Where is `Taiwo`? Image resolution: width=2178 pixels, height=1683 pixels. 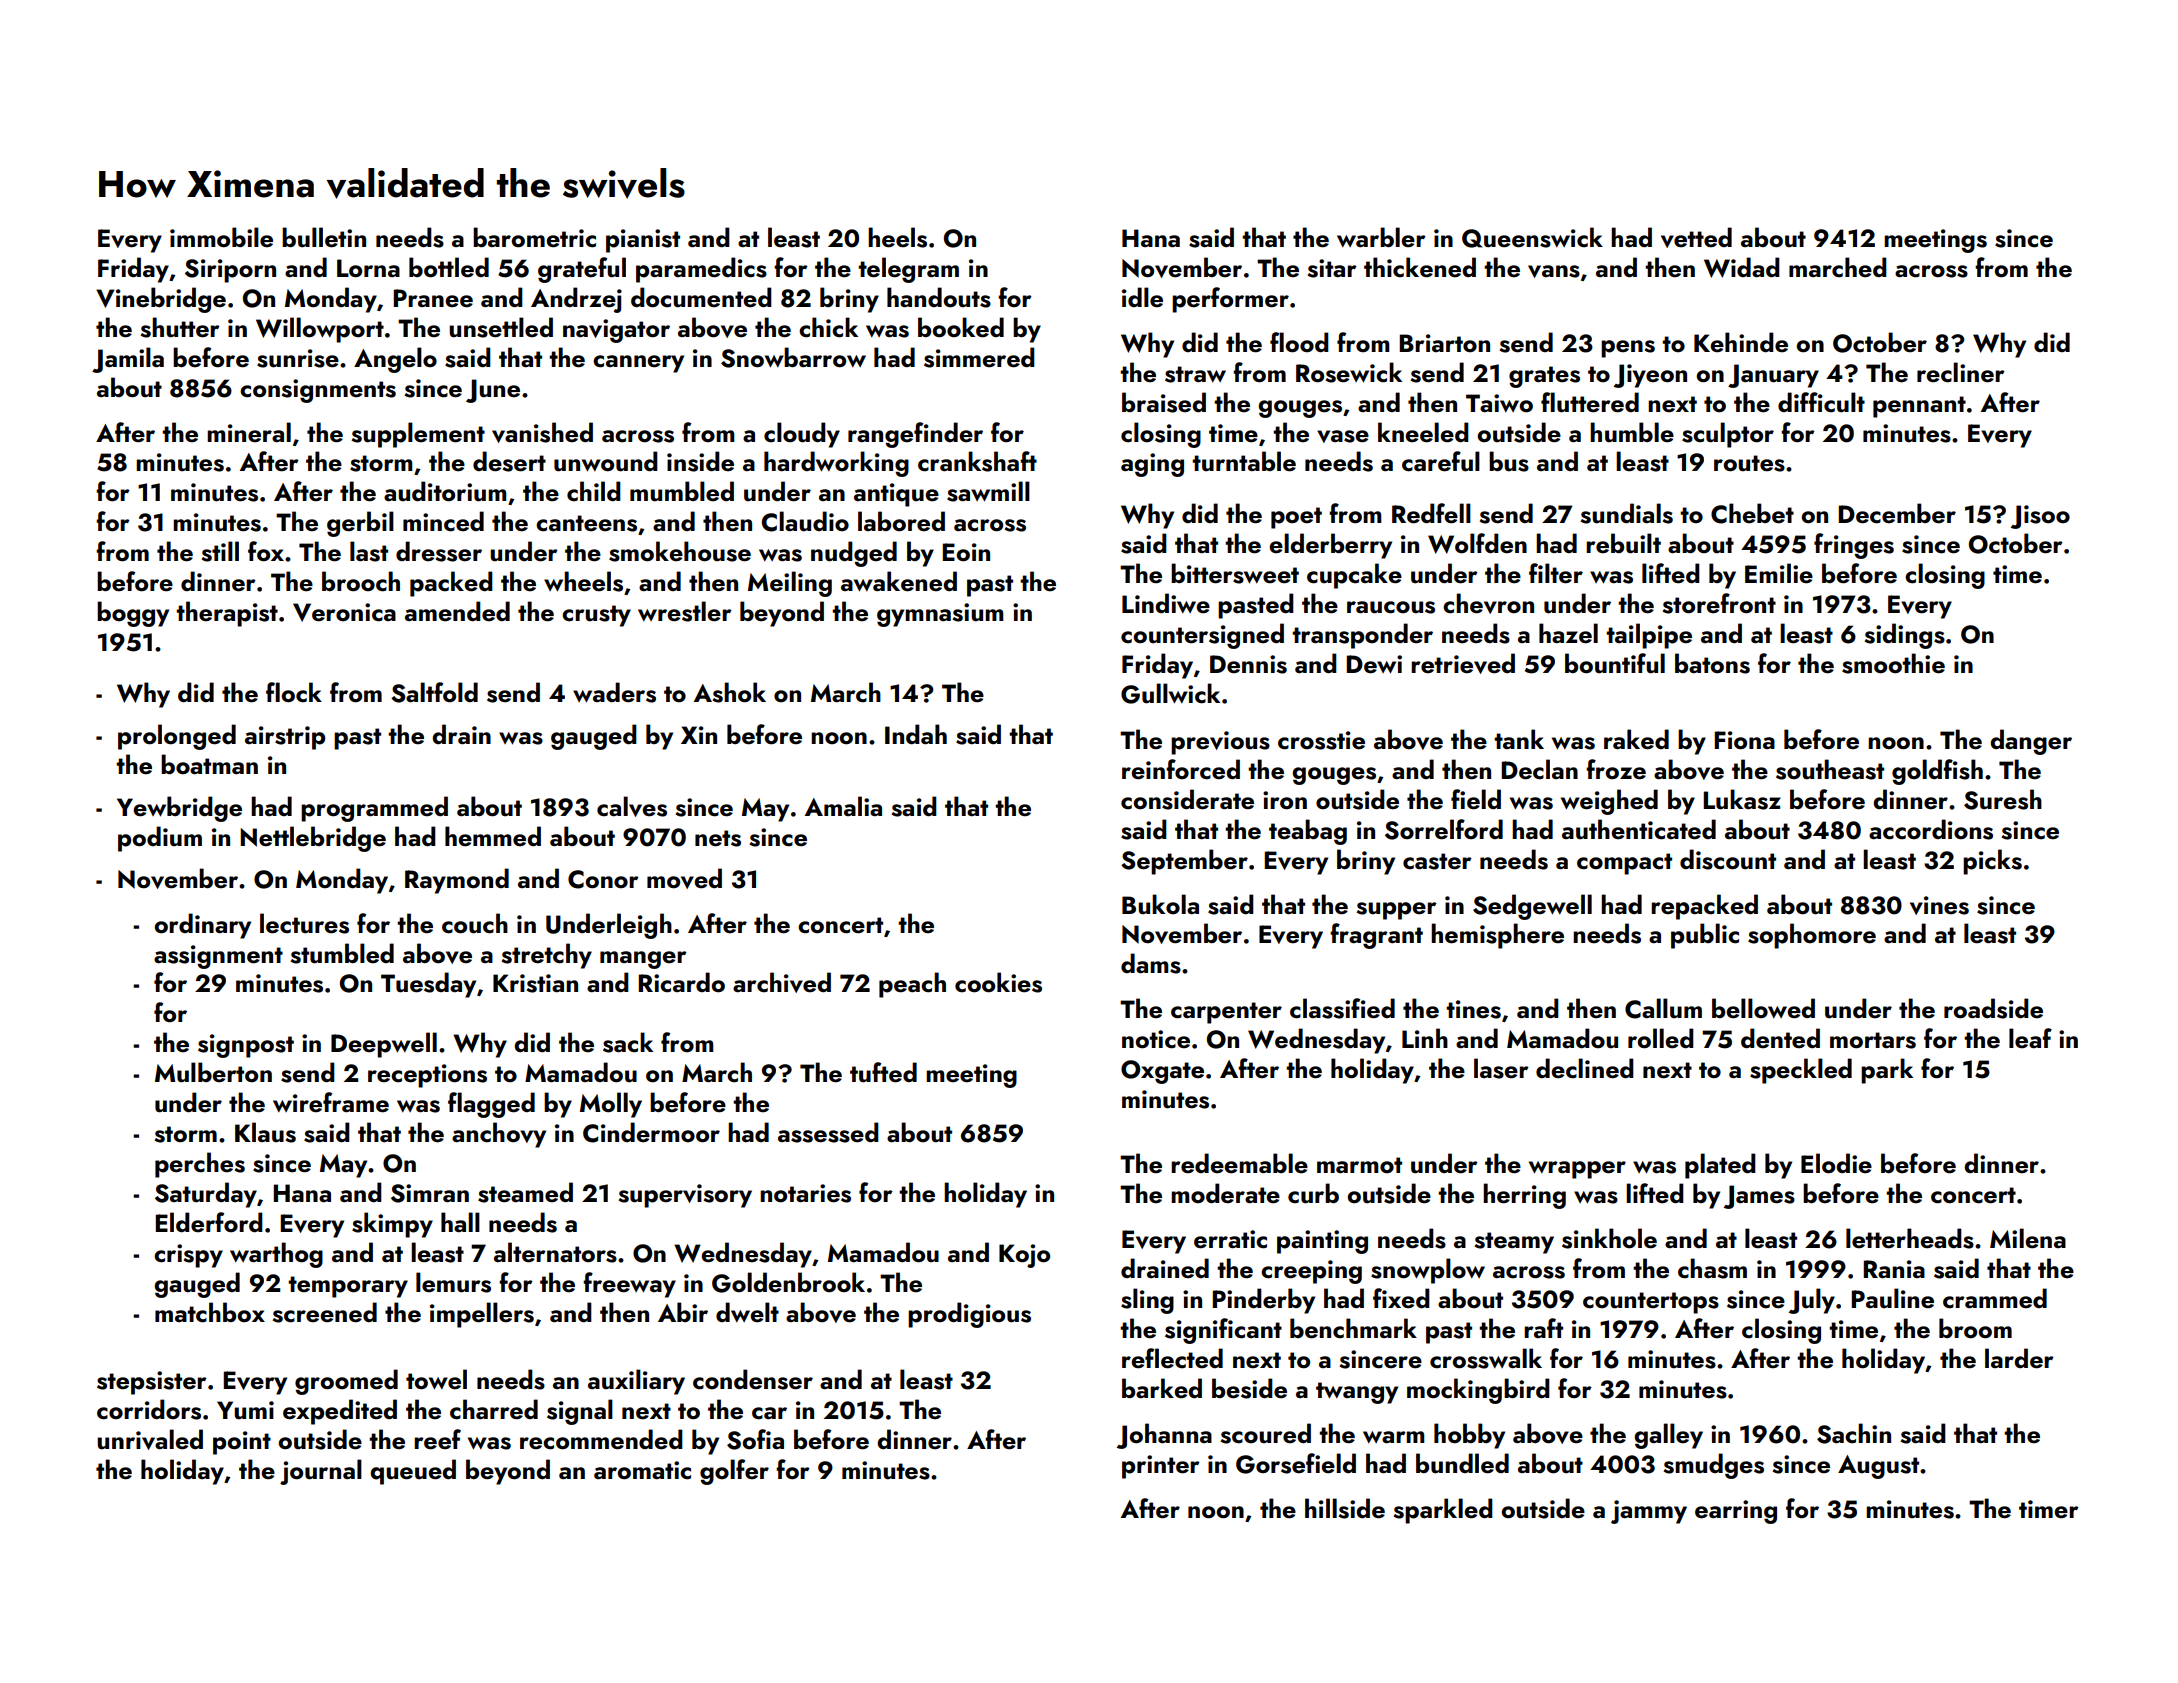
Taiwo is located at coordinates (1499, 403).
